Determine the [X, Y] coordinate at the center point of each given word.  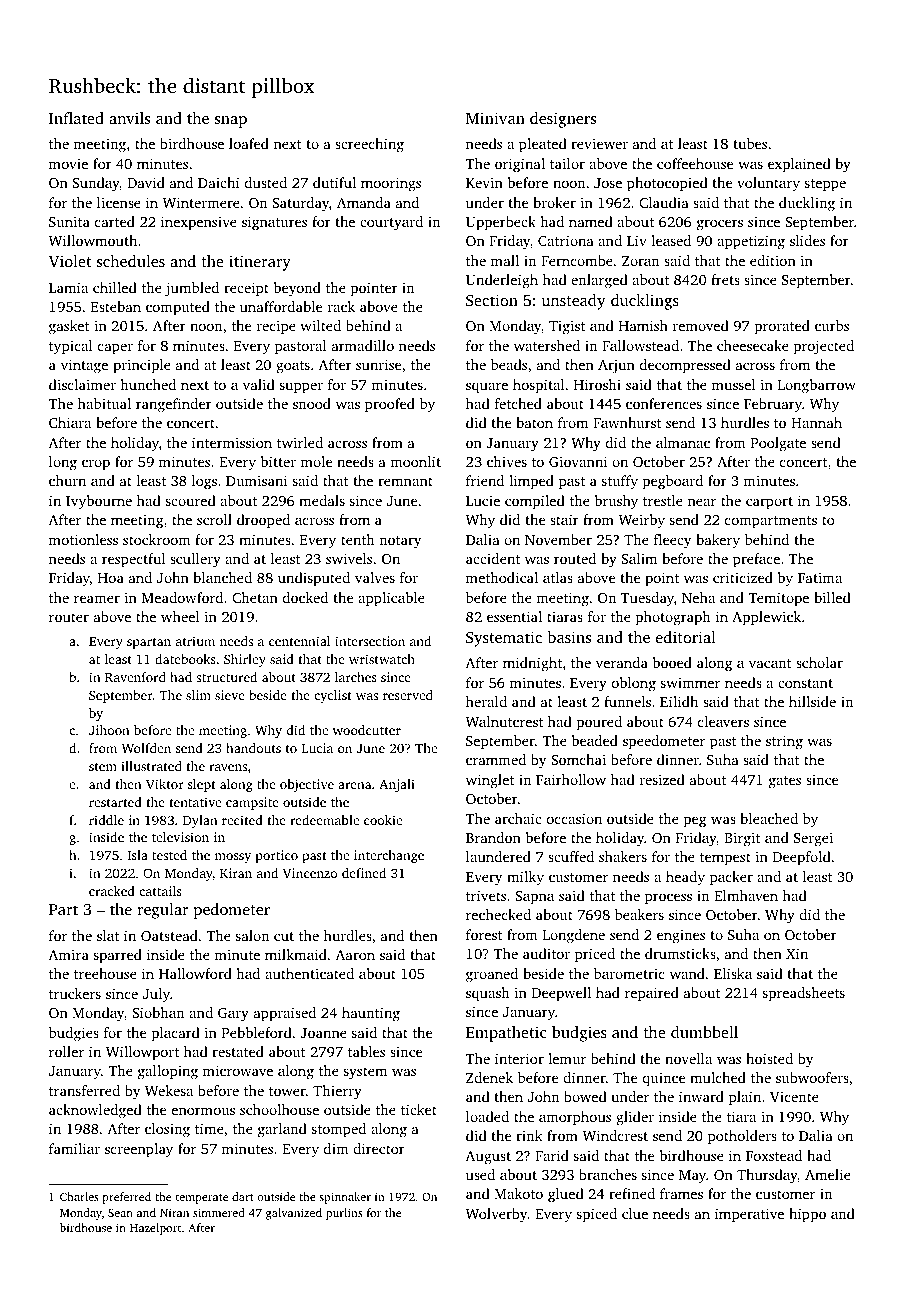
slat [108, 935]
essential [514, 616]
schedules [131, 261]
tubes [750, 143]
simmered [219, 1212]
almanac [683, 442]
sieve [230, 695]
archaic [518, 818]
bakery [718, 541]
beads [509, 364]
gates [785, 782]
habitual [104, 403]
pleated [543, 145]
